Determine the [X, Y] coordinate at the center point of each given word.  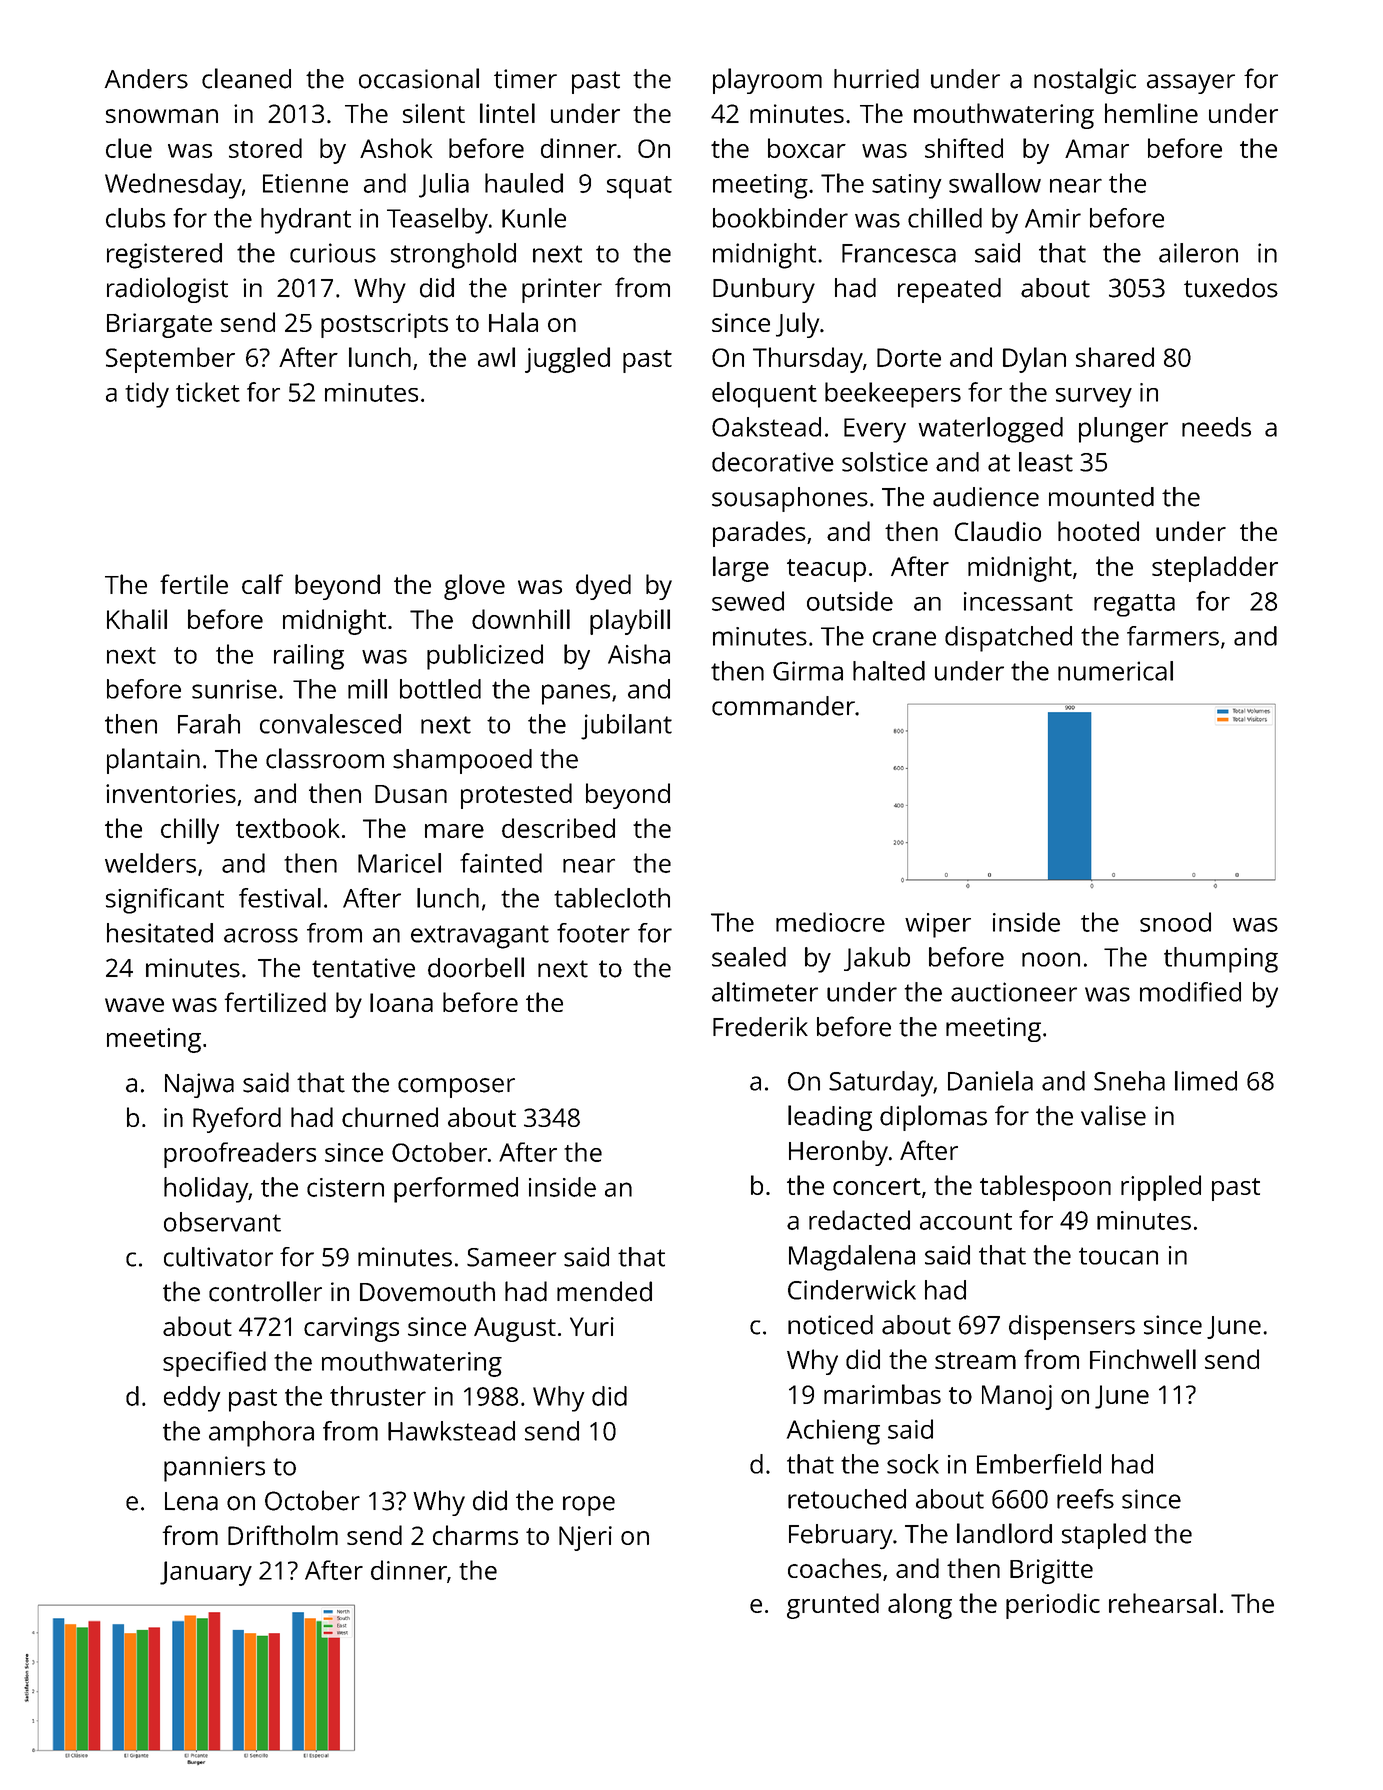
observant [222, 1222]
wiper [938, 925]
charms [475, 1535]
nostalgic [1085, 81]
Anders [146, 79]
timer [525, 79]
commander [783, 706]
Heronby [838, 1153]
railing [309, 657]
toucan [1118, 1256]
